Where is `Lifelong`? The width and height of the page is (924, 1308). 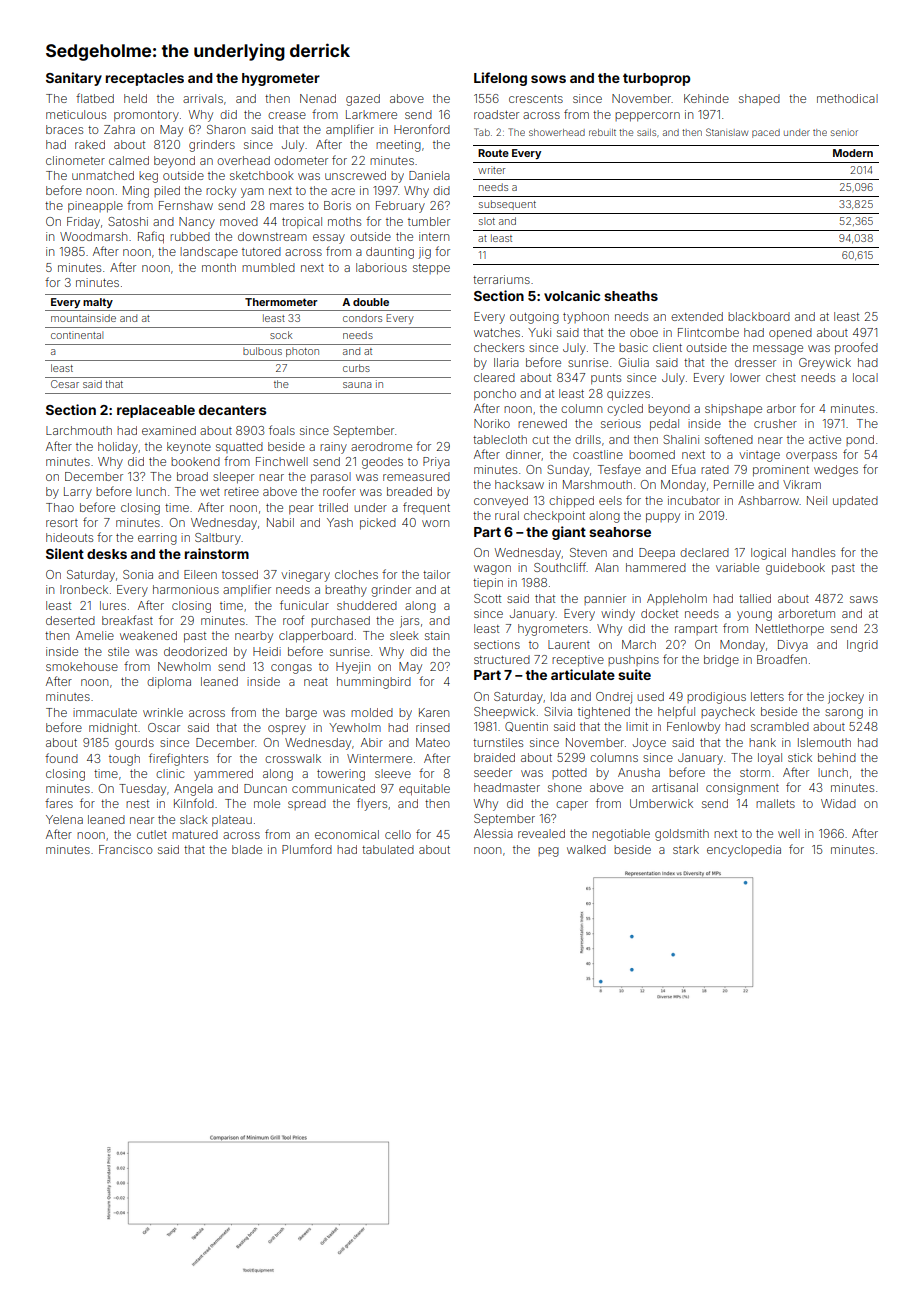 Lifelong is located at coordinates (500, 79).
